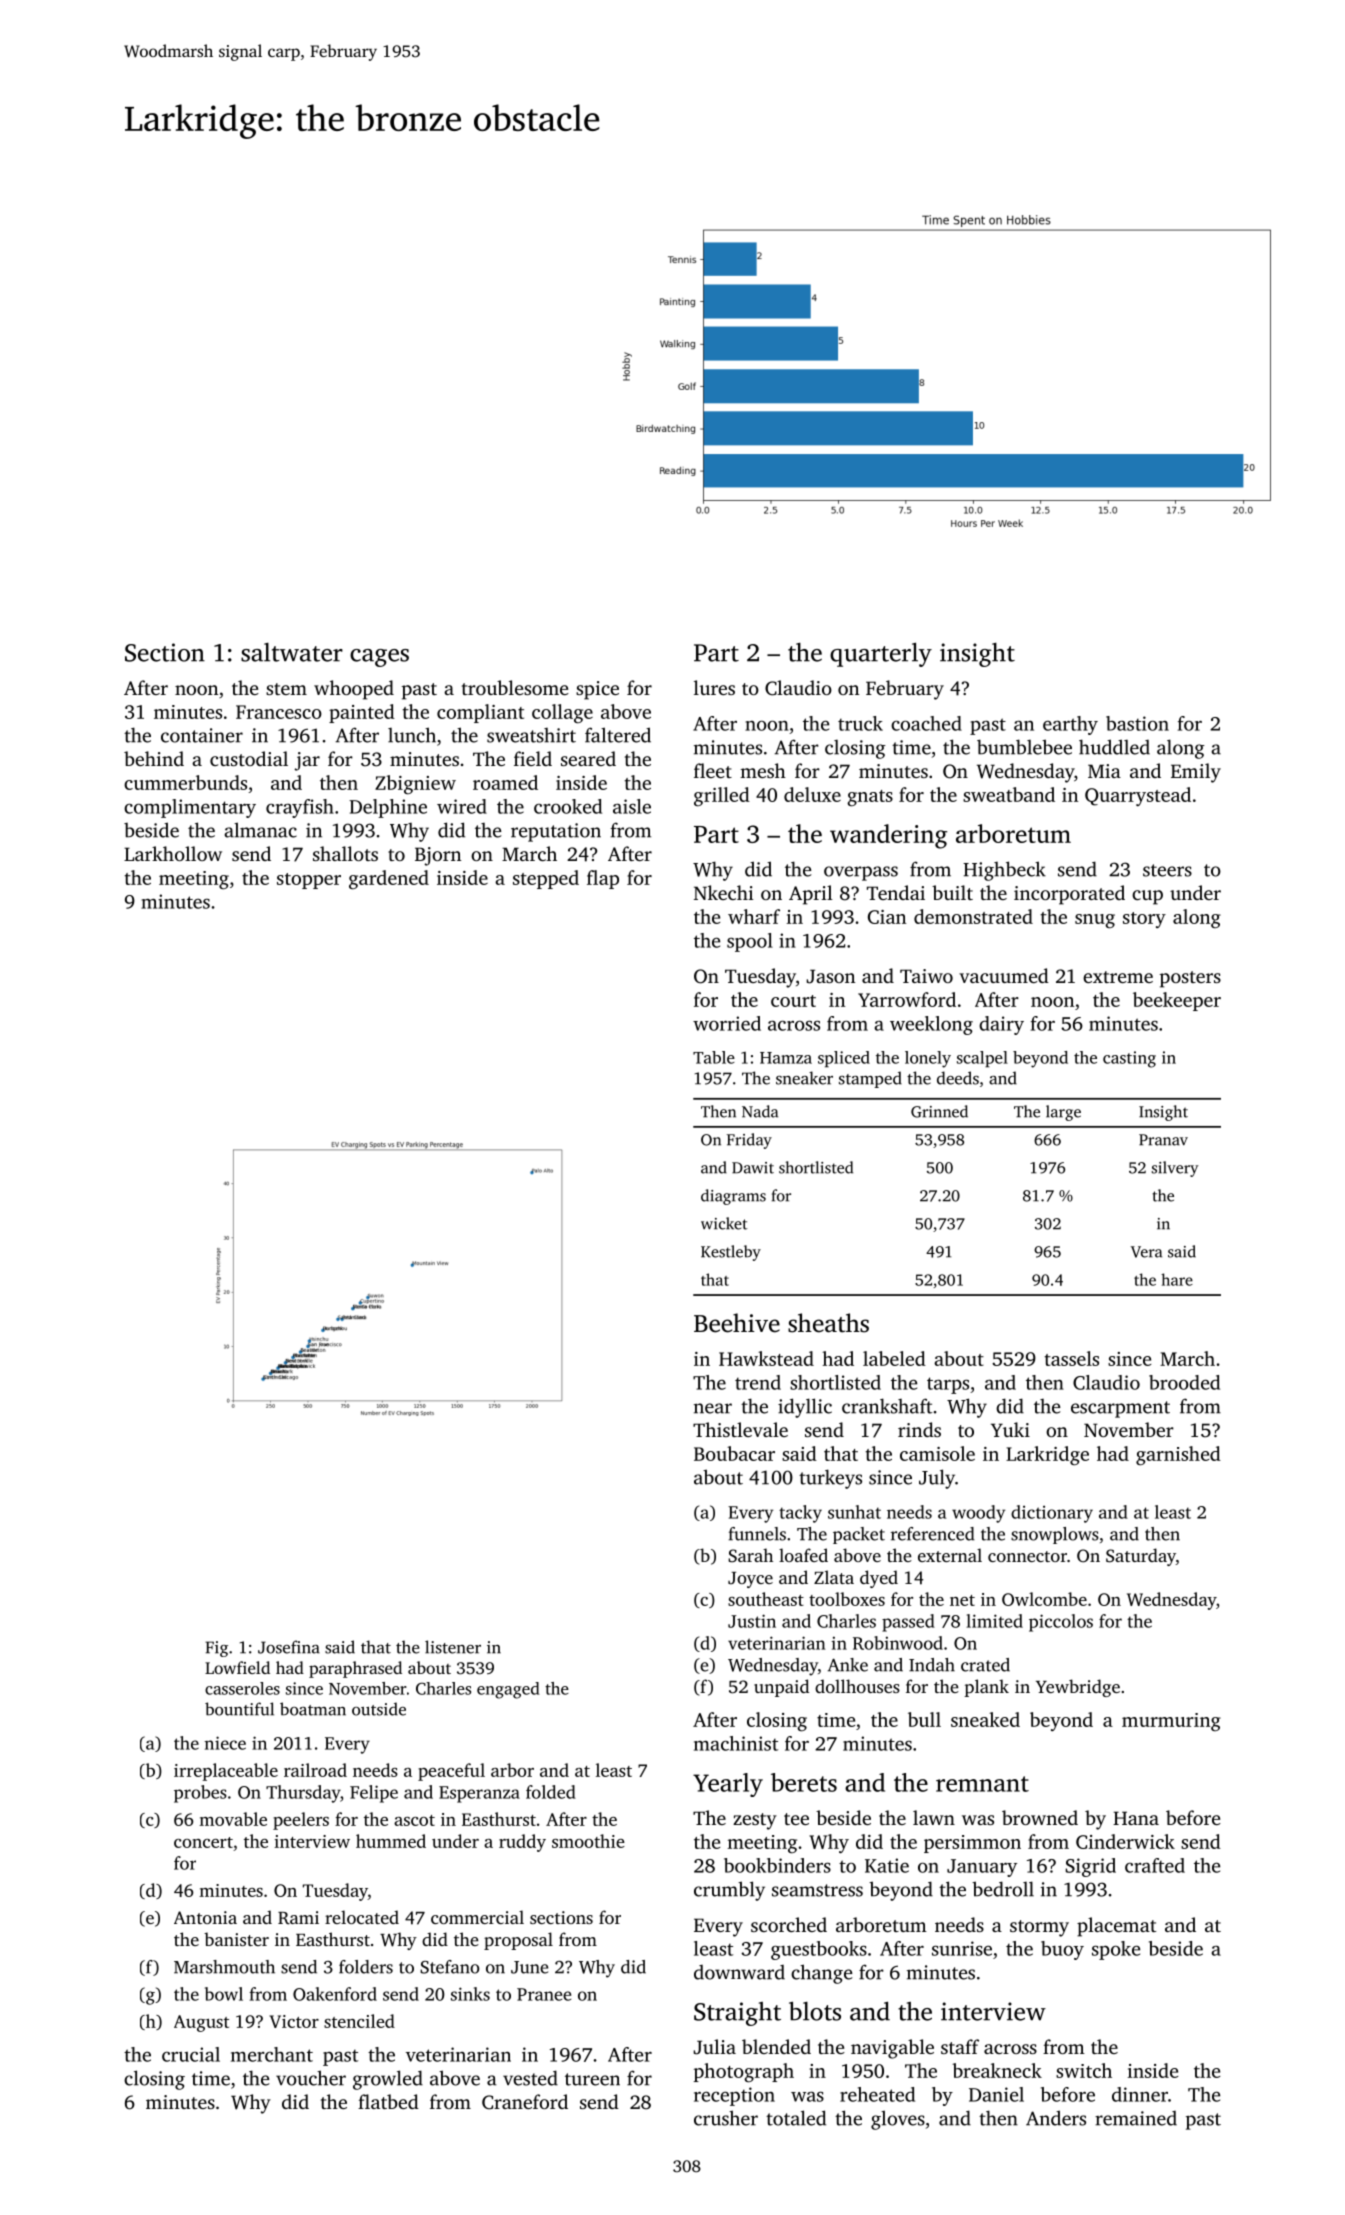 The height and width of the document is (2215, 1345). Describe the element at coordinates (714, 1057) in the document. I see `Table` at that location.
